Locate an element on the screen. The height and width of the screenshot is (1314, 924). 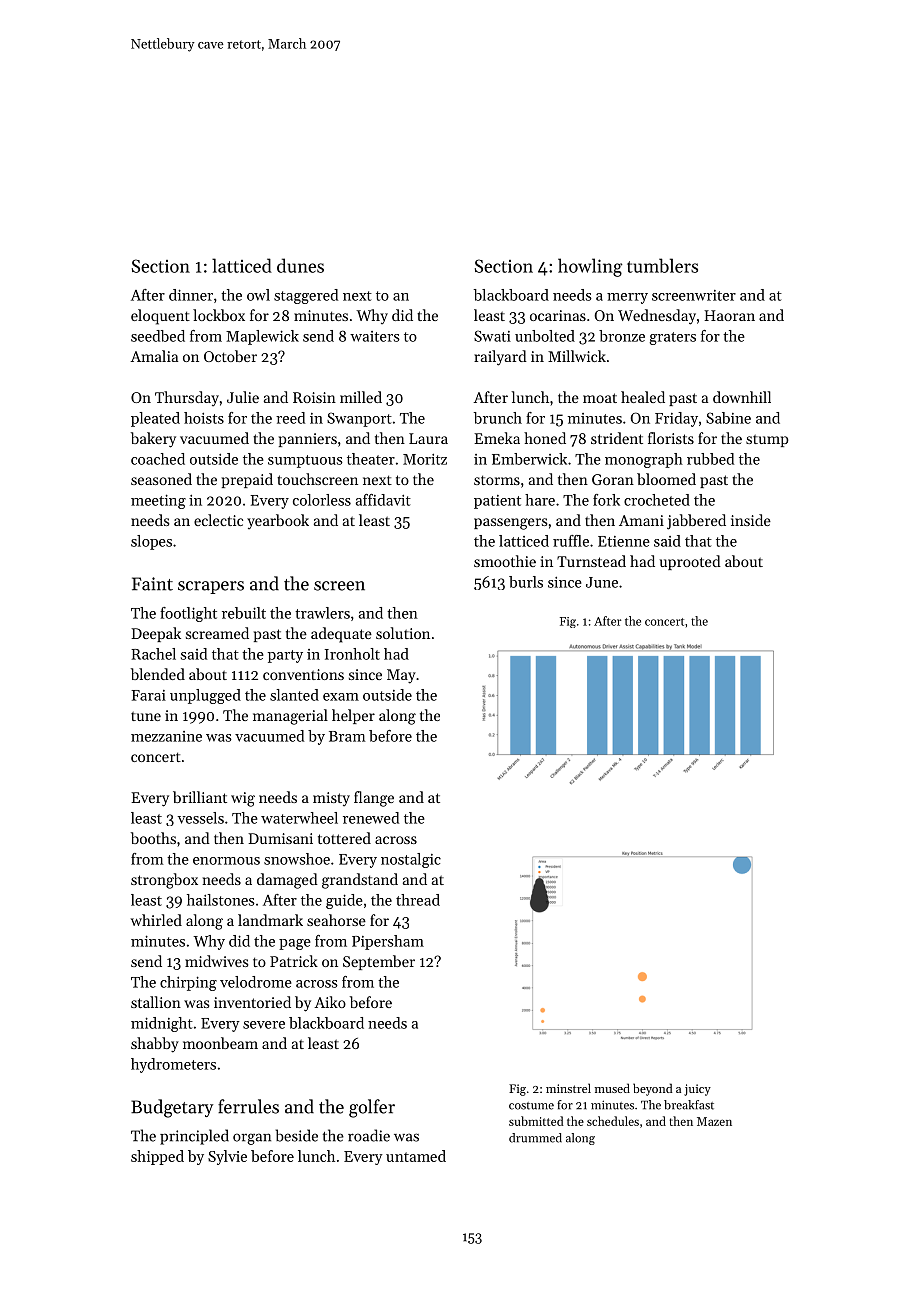
Maplewick is located at coordinates (262, 337).
